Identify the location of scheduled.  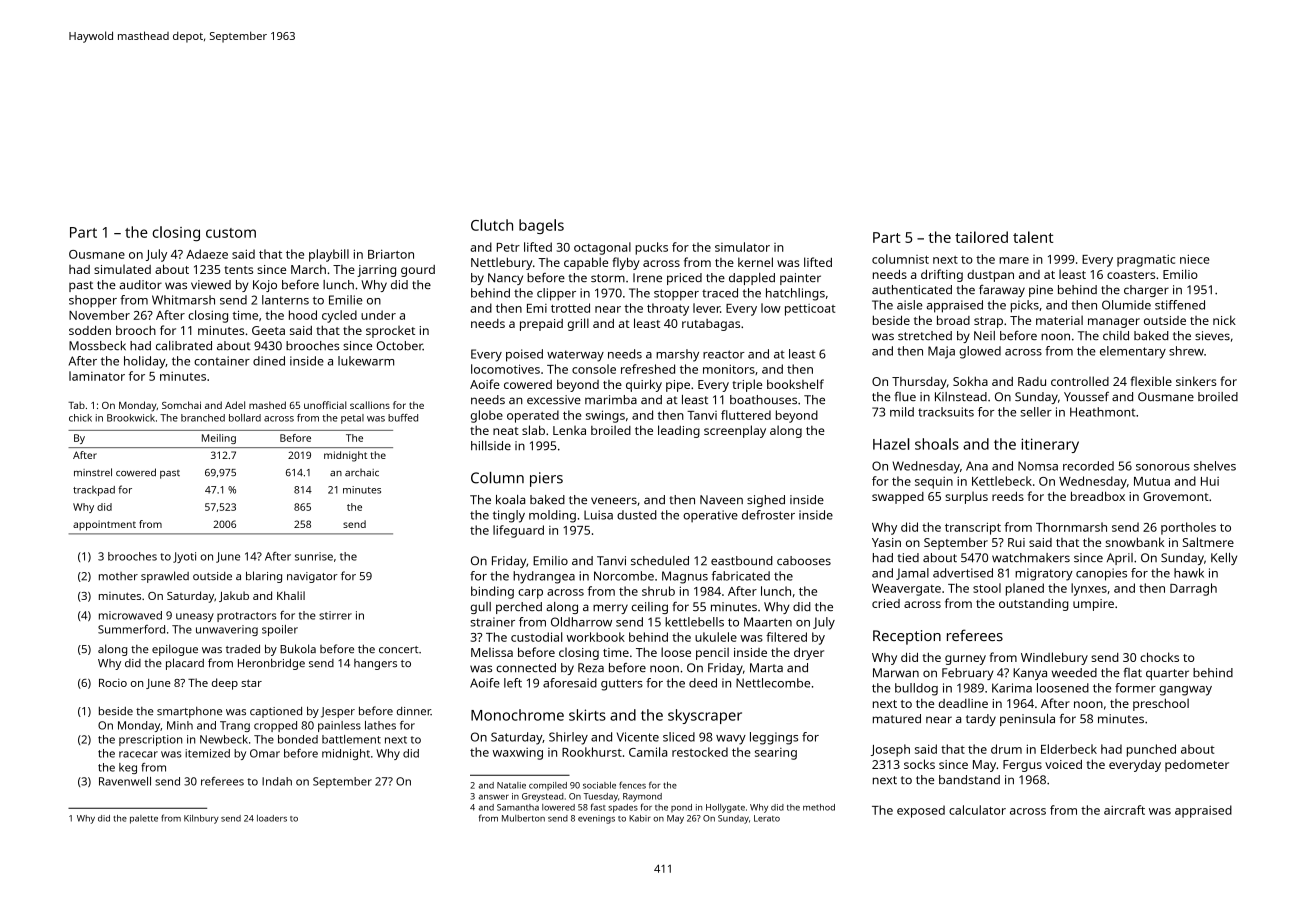
(660, 560).
